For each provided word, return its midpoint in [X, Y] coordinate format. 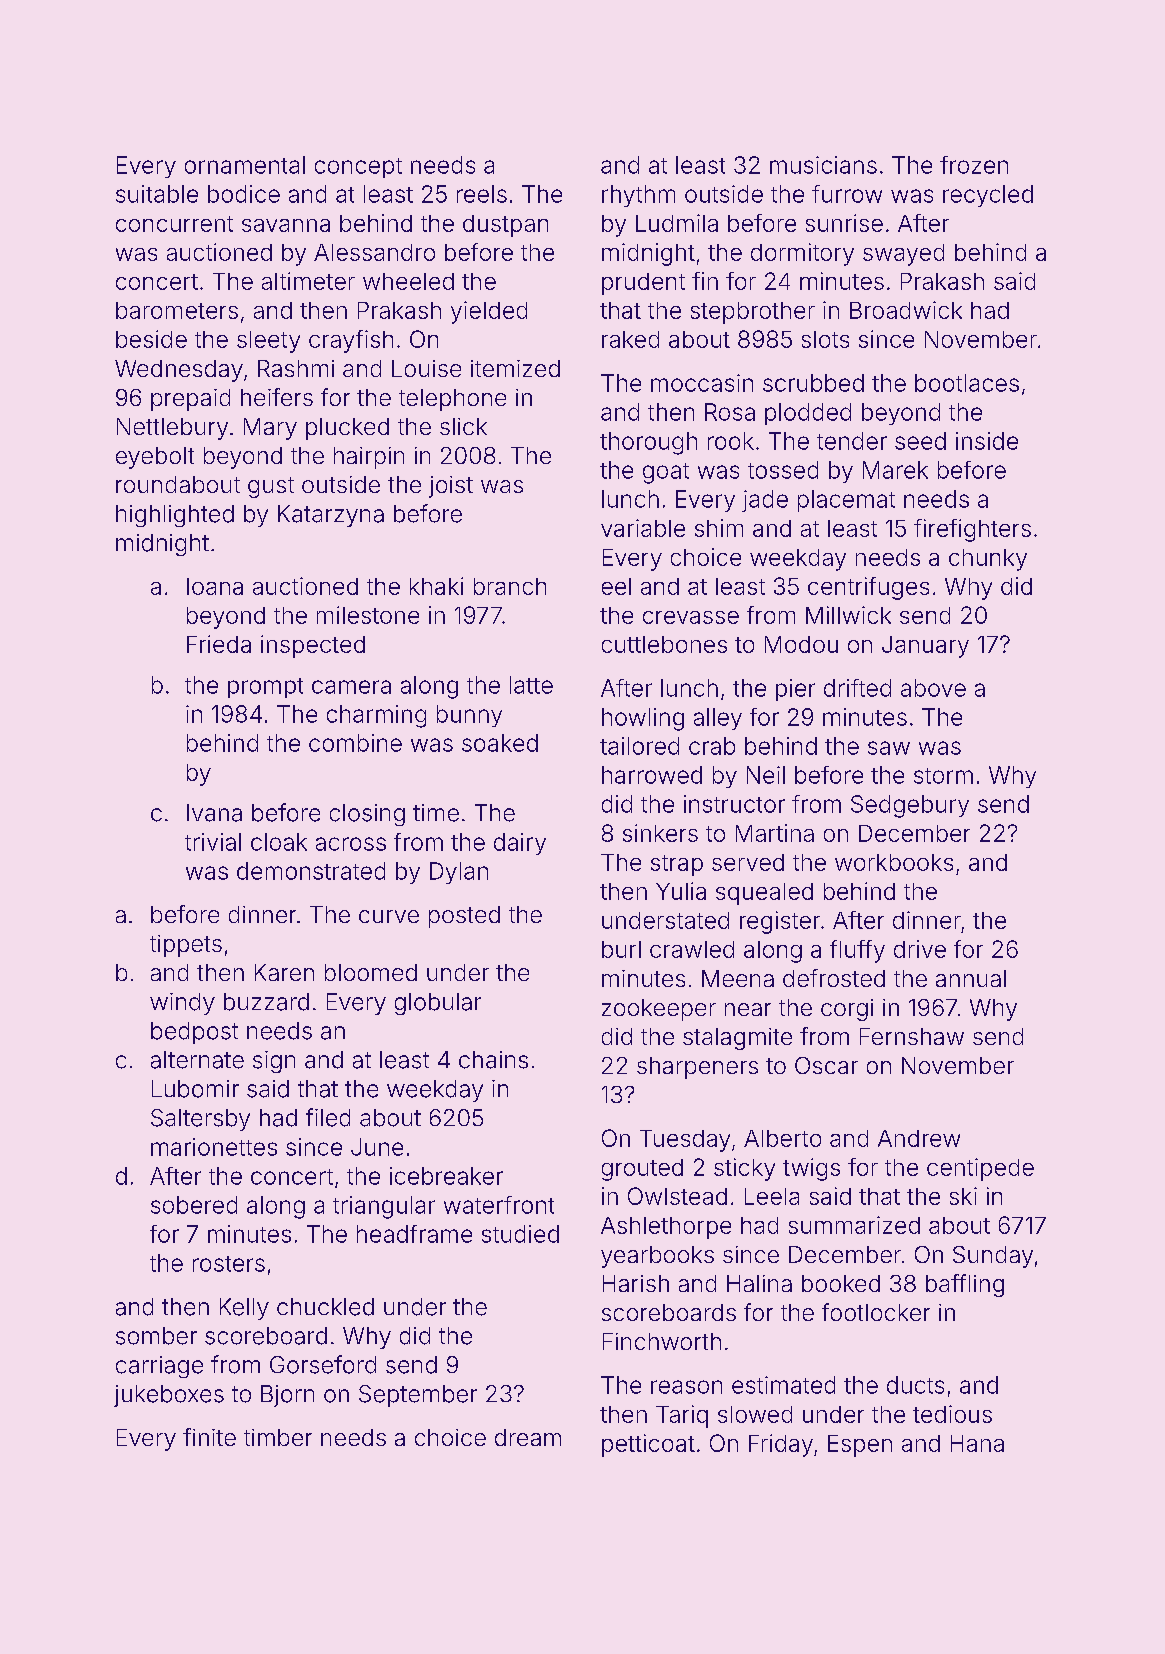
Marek [895, 470]
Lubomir [195, 1089]
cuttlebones [664, 644]
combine [355, 743]
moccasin [702, 383]
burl [621, 949]
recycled [988, 196]
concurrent [174, 224]
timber [278, 1437]
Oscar [826, 1065]
